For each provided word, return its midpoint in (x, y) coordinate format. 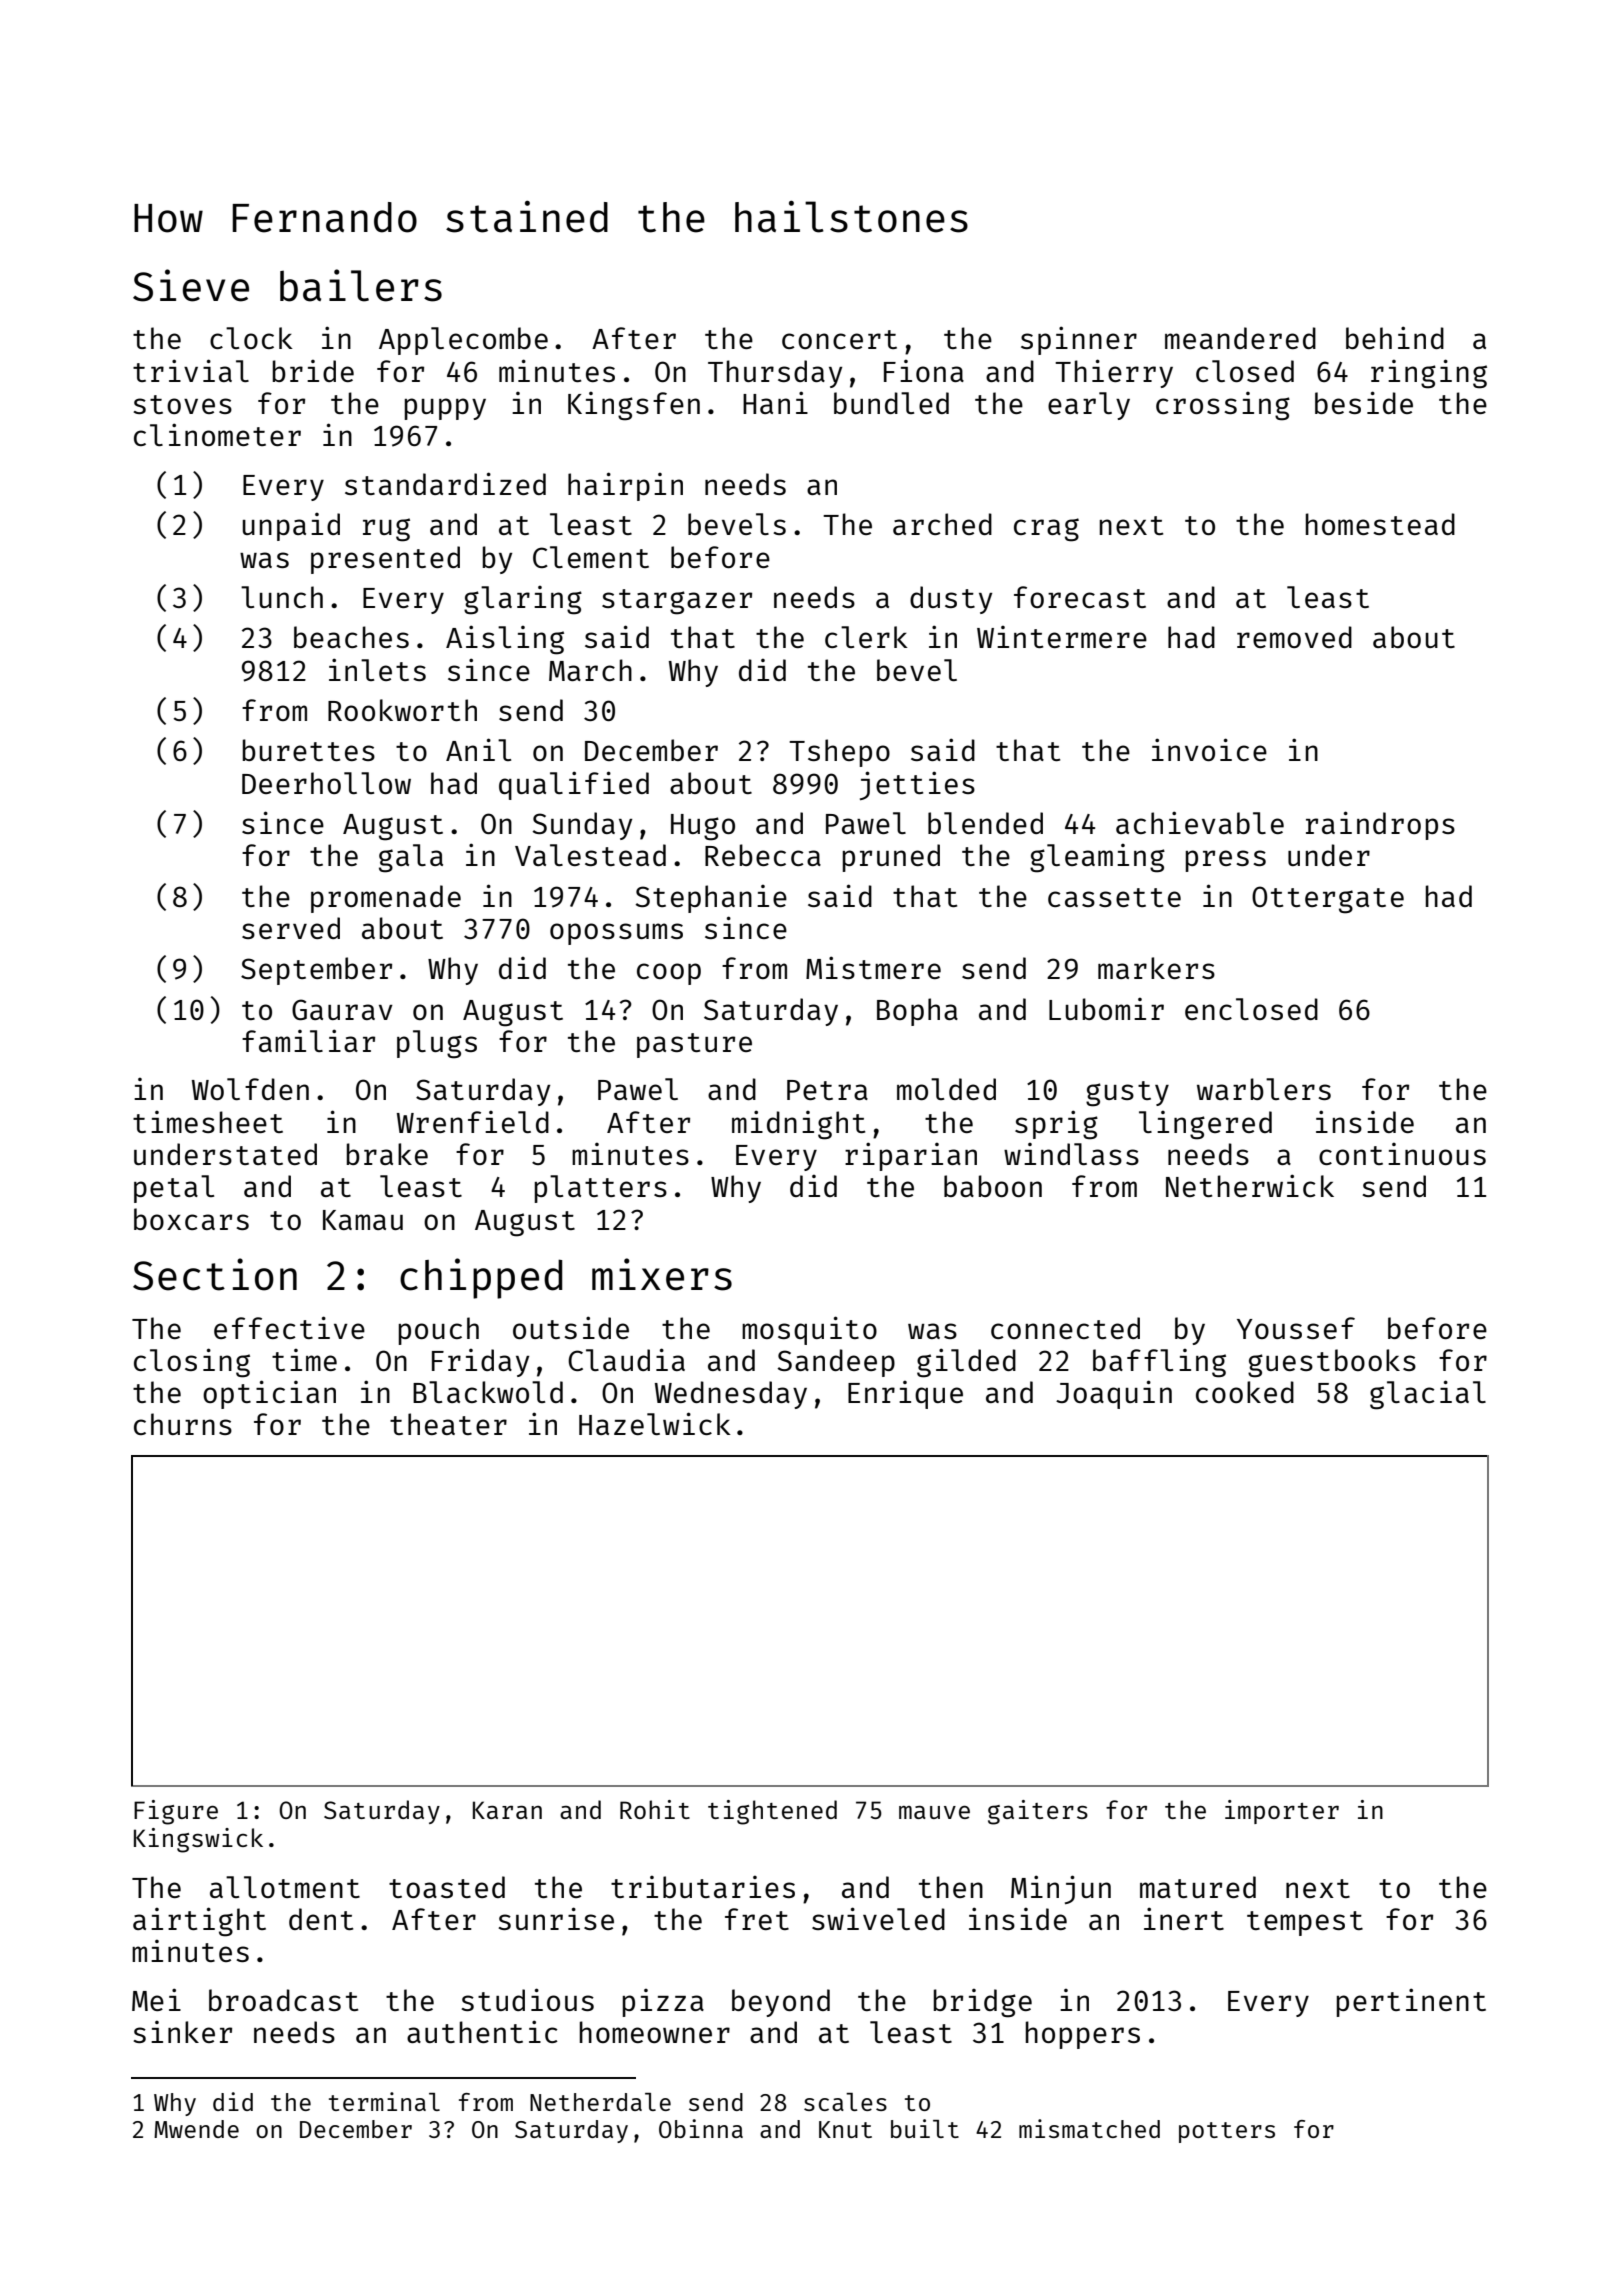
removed (1294, 637)
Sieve (191, 285)
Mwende (196, 2129)
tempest (1305, 1923)
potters (1227, 2132)
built (925, 2128)
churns (183, 1424)
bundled (891, 403)
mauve (934, 1812)
